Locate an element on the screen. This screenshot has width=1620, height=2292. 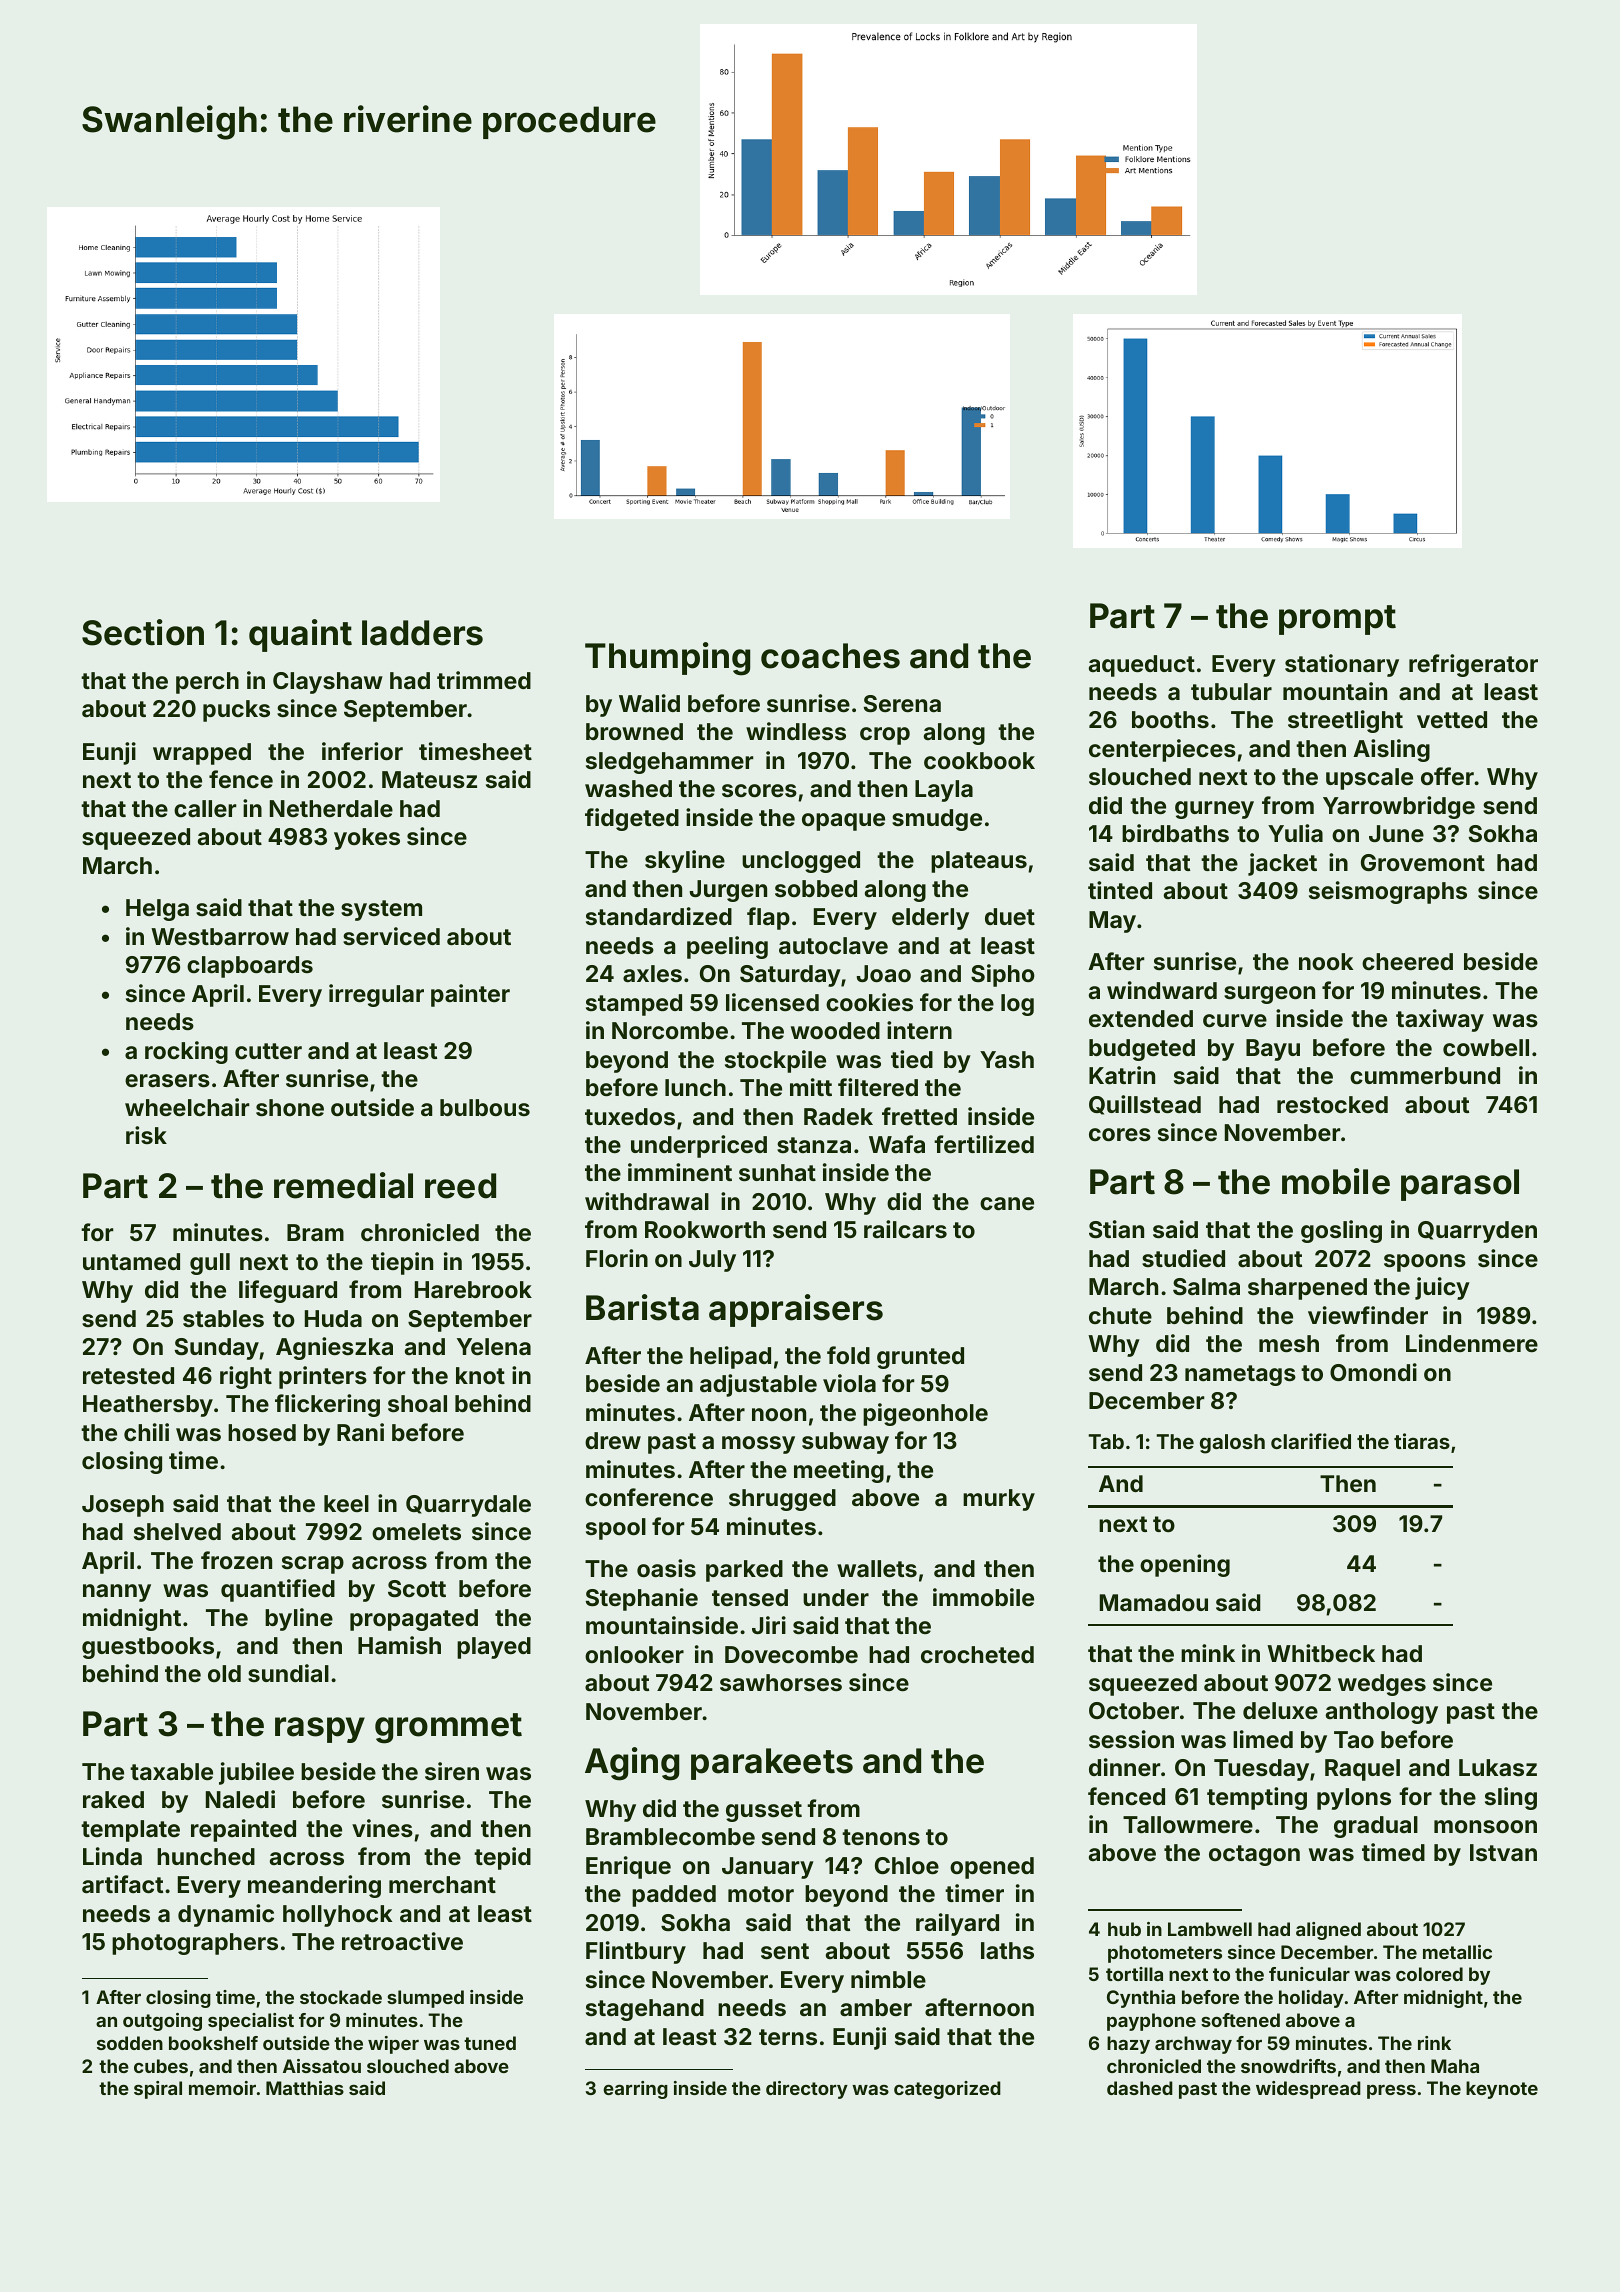
appraisers is located at coordinates (796, 1310).
